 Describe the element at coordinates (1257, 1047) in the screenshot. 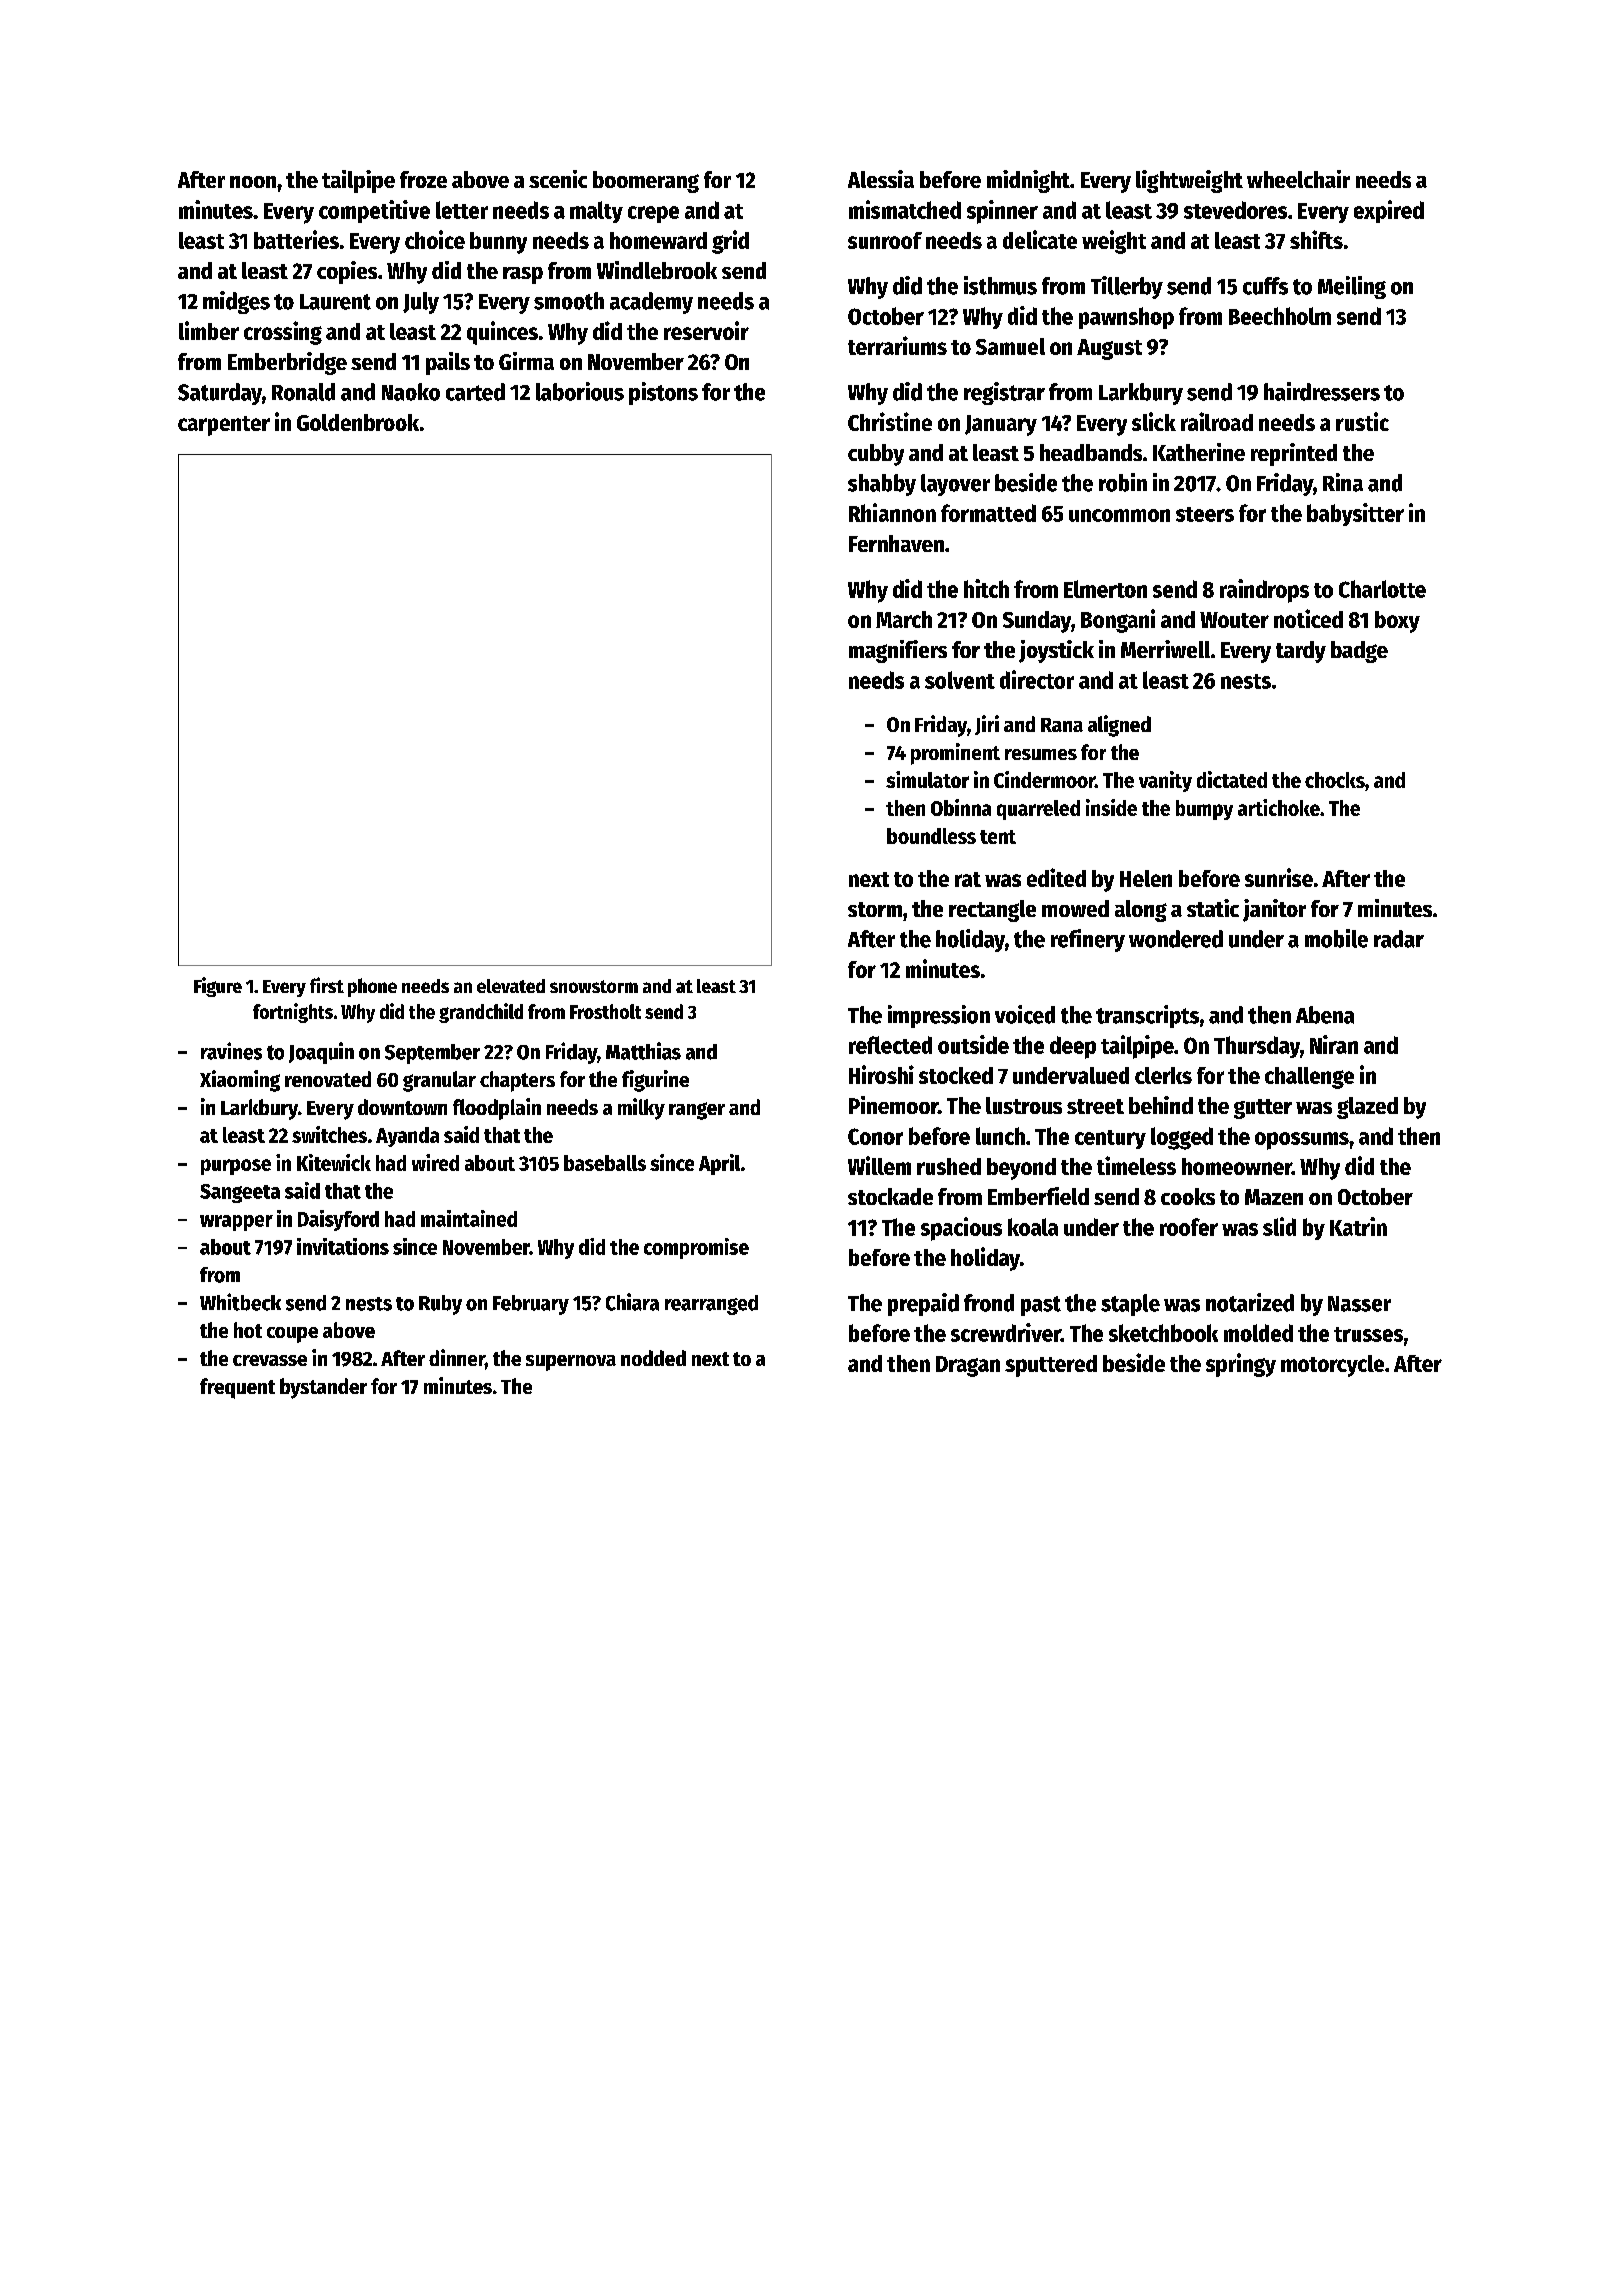

I see `Thursday` at that location.
